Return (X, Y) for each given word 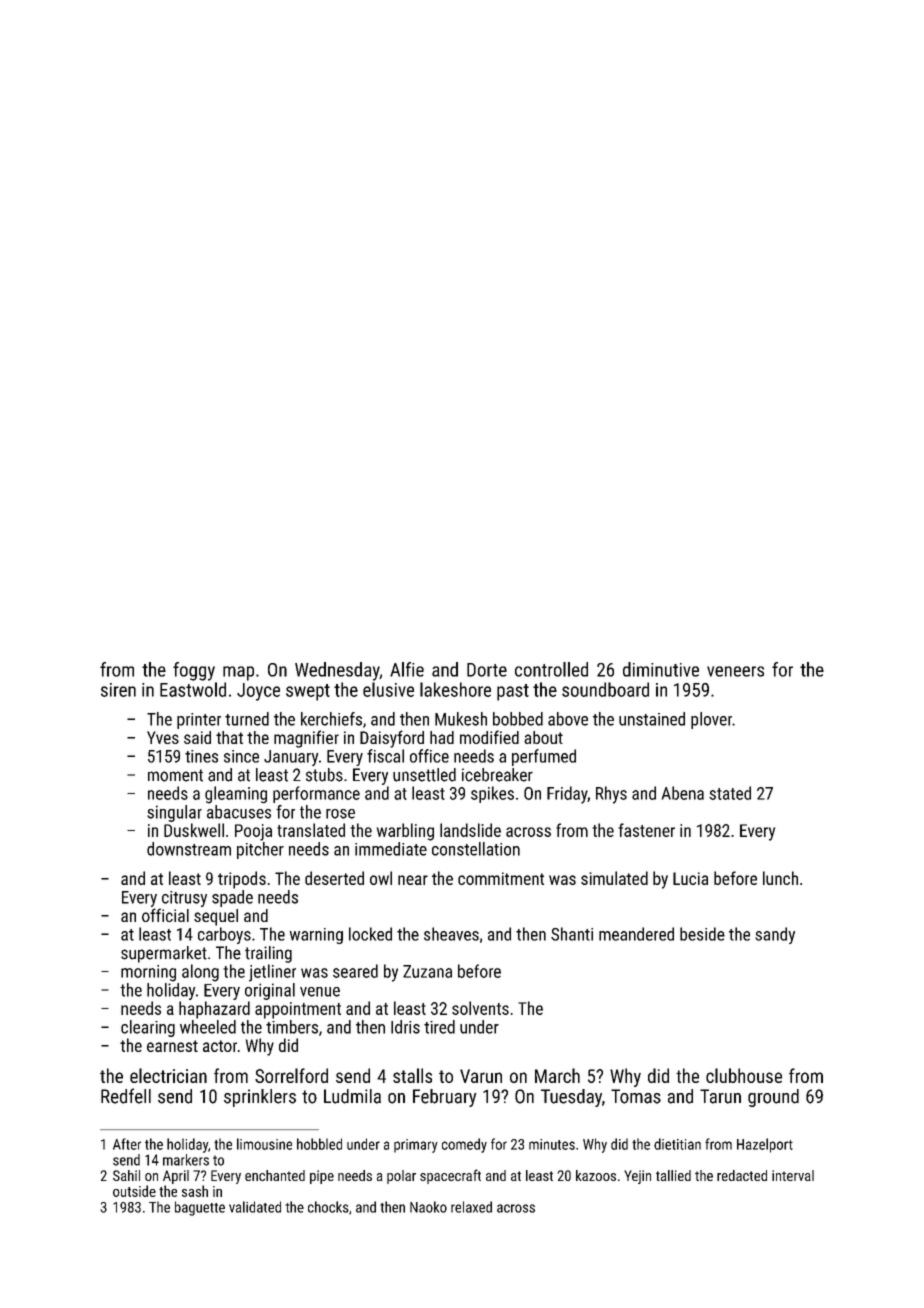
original (270, 991)
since (241, 756)
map (238, 673)
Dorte (487, 670)
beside (702, 934)
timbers (292, 1027)
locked (370, 934)
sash (195, 1191)
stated (730, 793)
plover (711, 720)
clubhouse (744, 1075)
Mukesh (461, 719)
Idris (405, 1027)
